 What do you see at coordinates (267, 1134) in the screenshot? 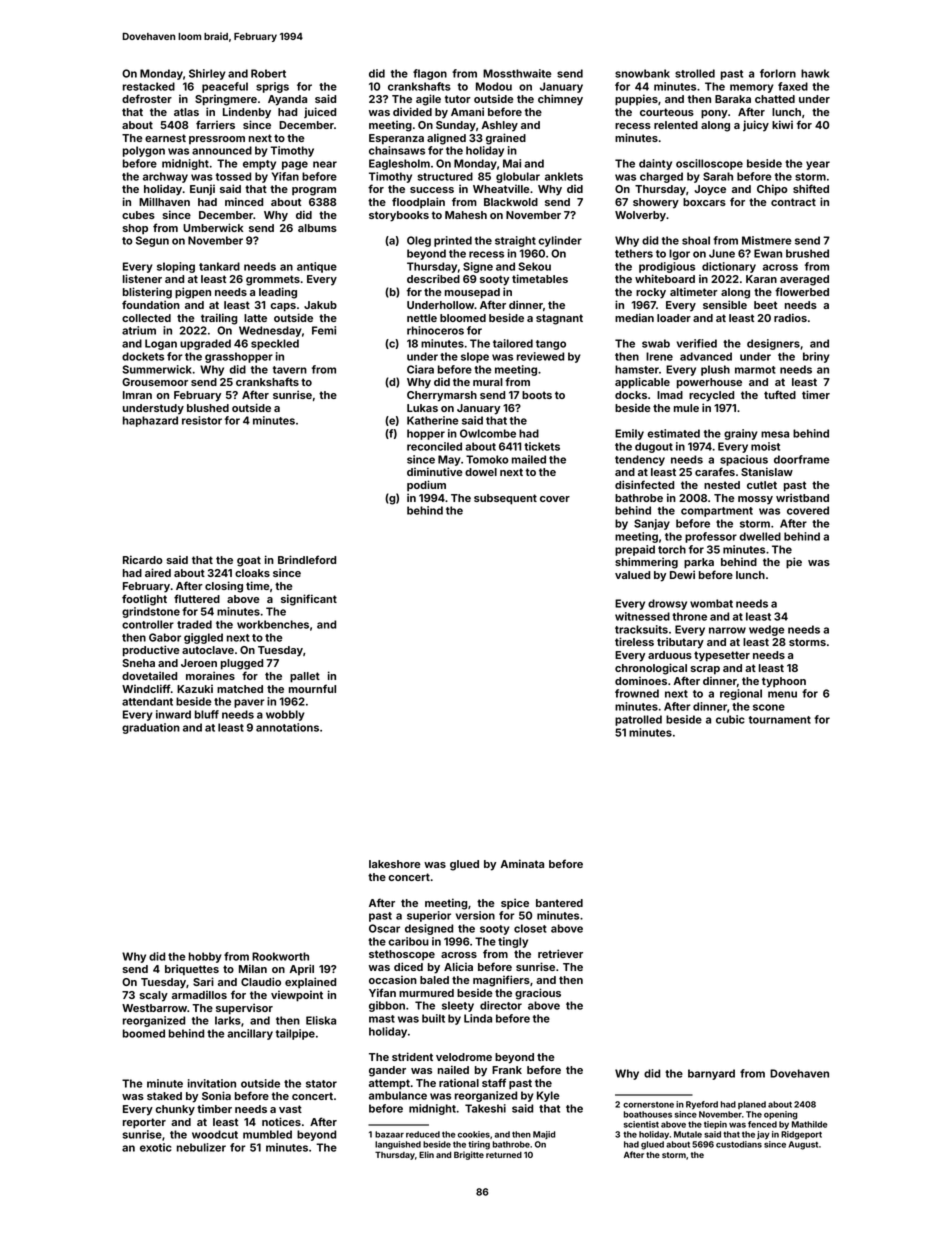
I see `mumbled` at bounding box center [267, 1134].
